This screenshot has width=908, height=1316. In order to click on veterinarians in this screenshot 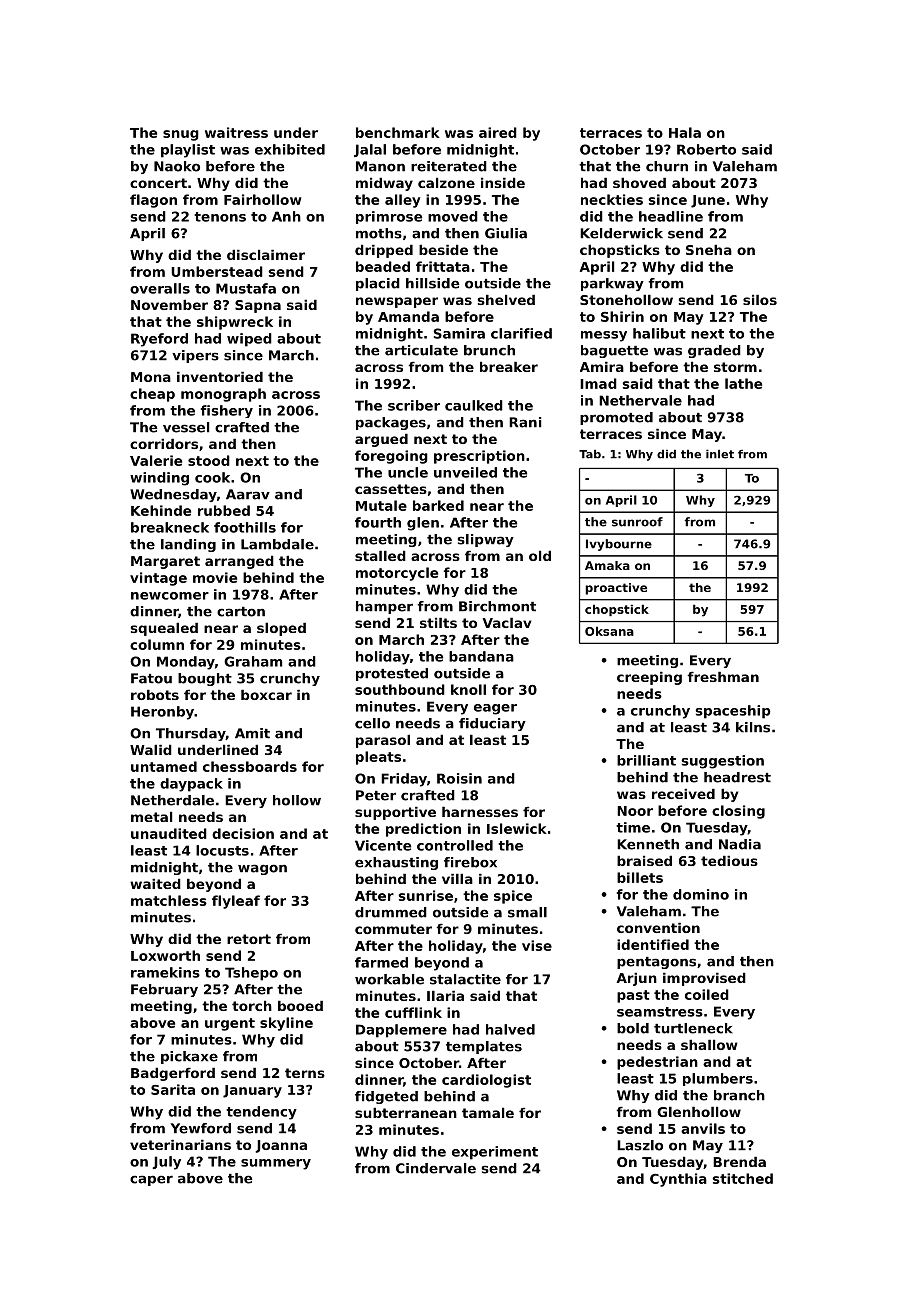, I will do `click(180, 1144)`.
